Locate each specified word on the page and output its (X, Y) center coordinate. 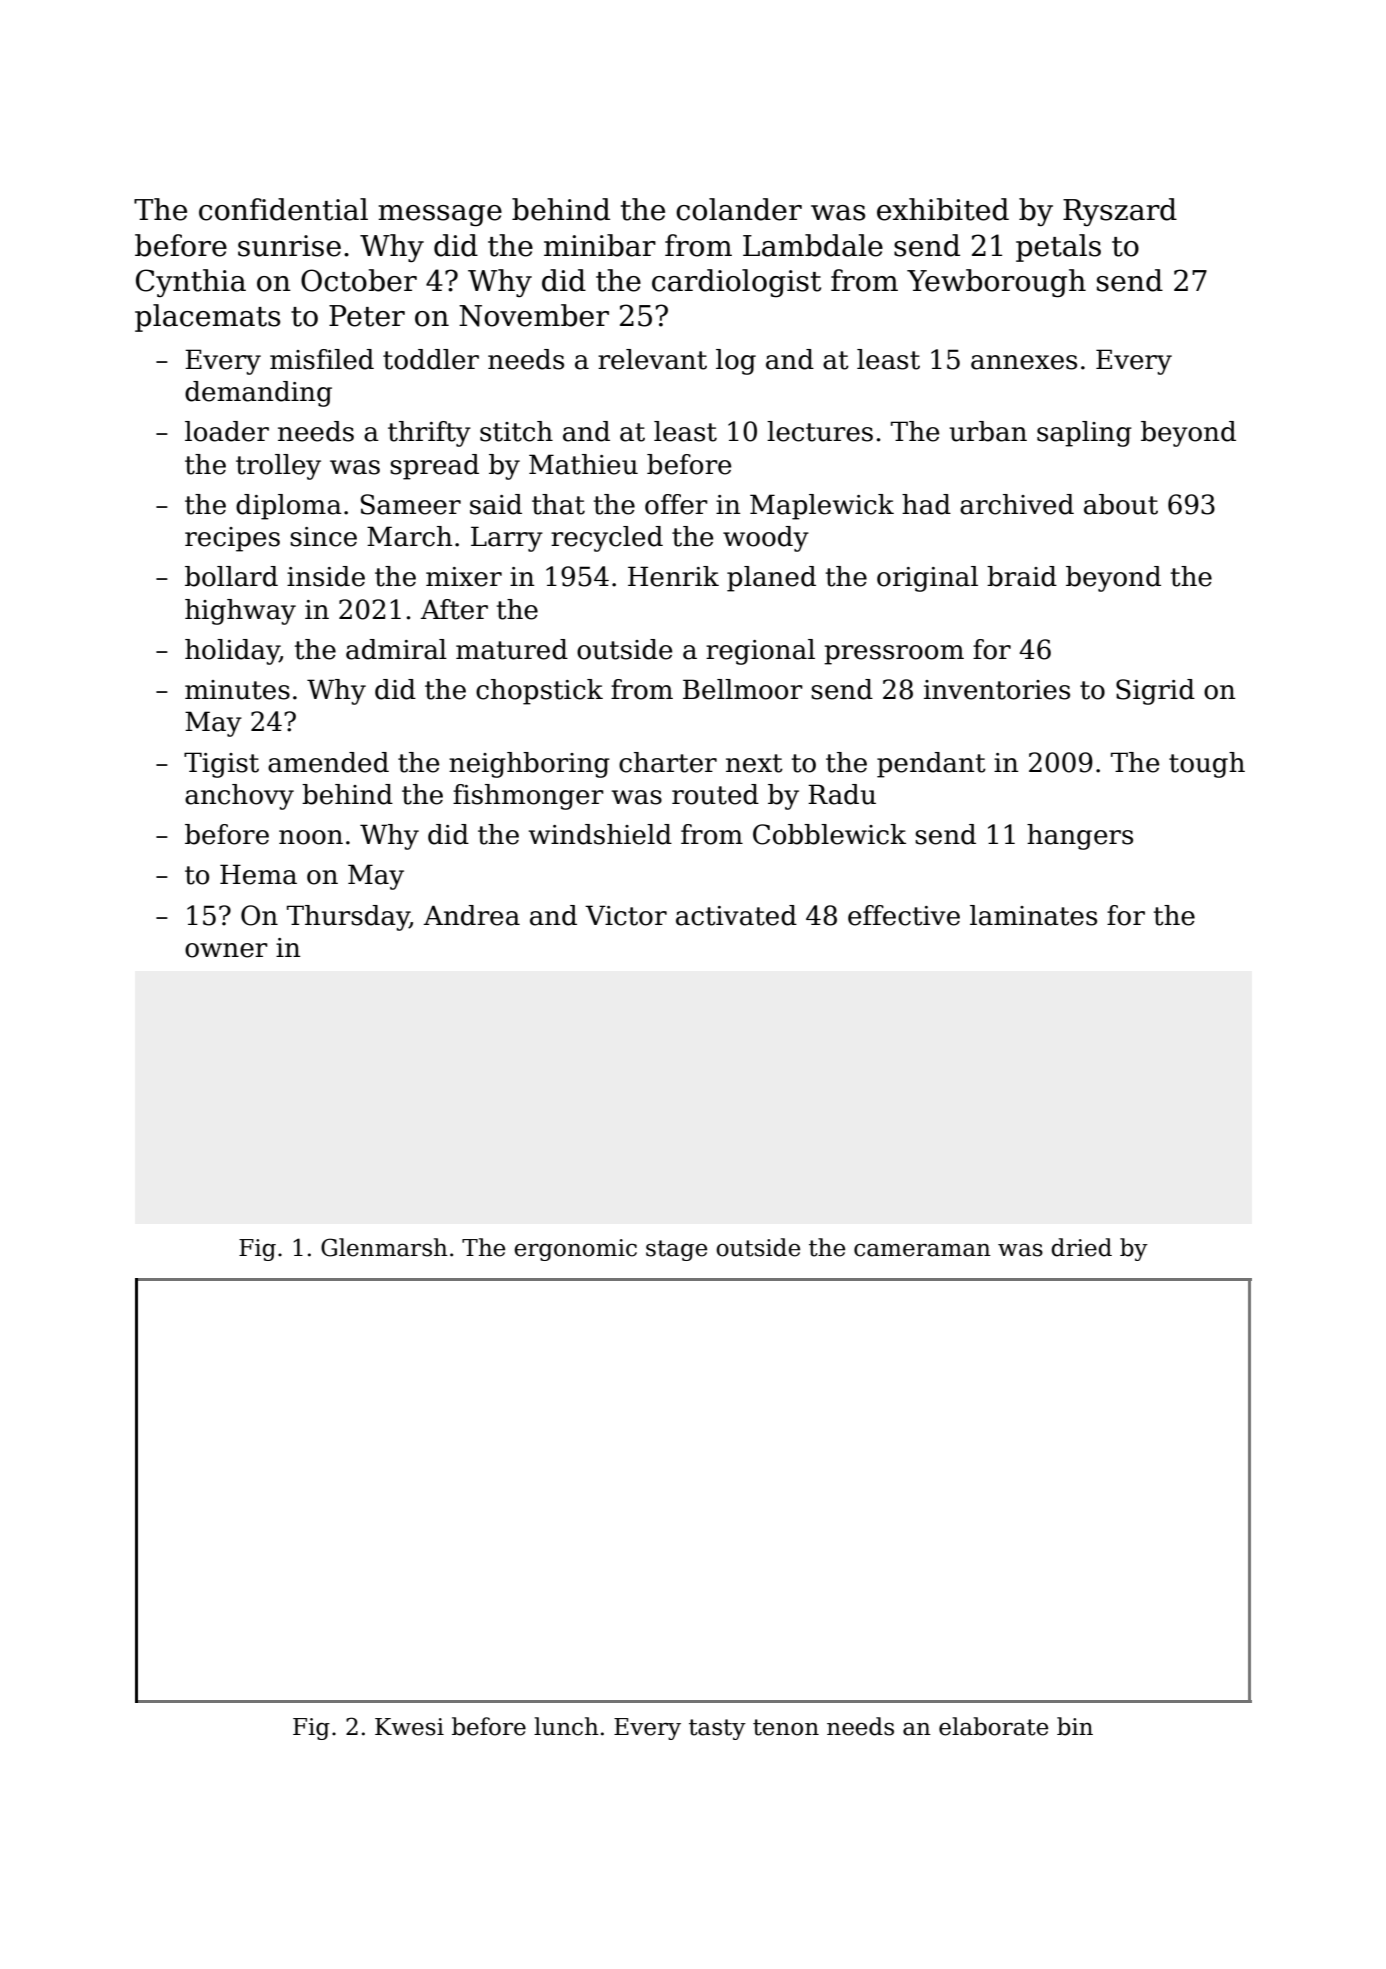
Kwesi (409, 1727)
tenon (786, 1727)
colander (739, 209)
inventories (997, 690)
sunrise (289, 246)
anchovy (239, 797)
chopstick (539, 692)
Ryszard (1120, 212)
